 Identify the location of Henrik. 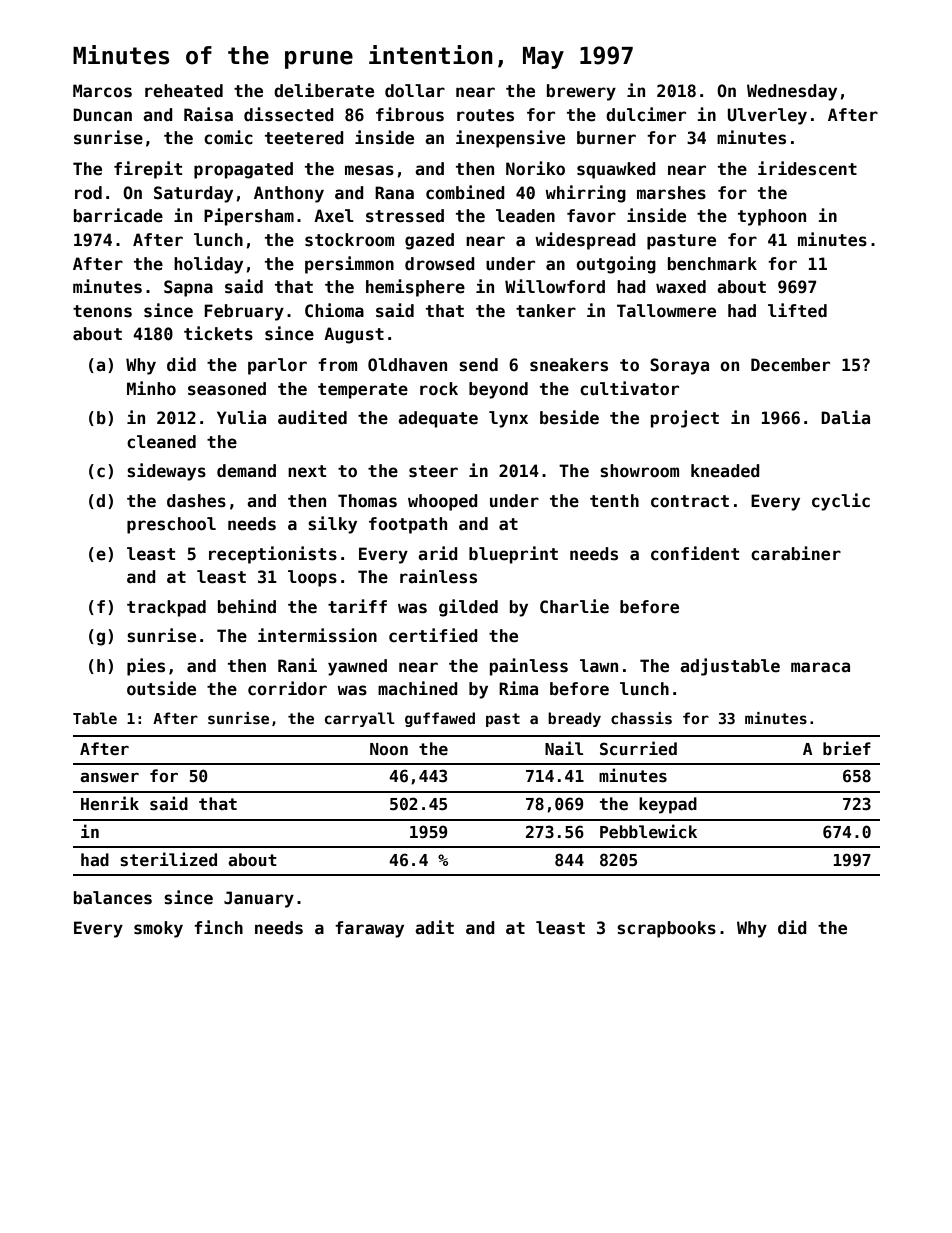
(110, 803).
